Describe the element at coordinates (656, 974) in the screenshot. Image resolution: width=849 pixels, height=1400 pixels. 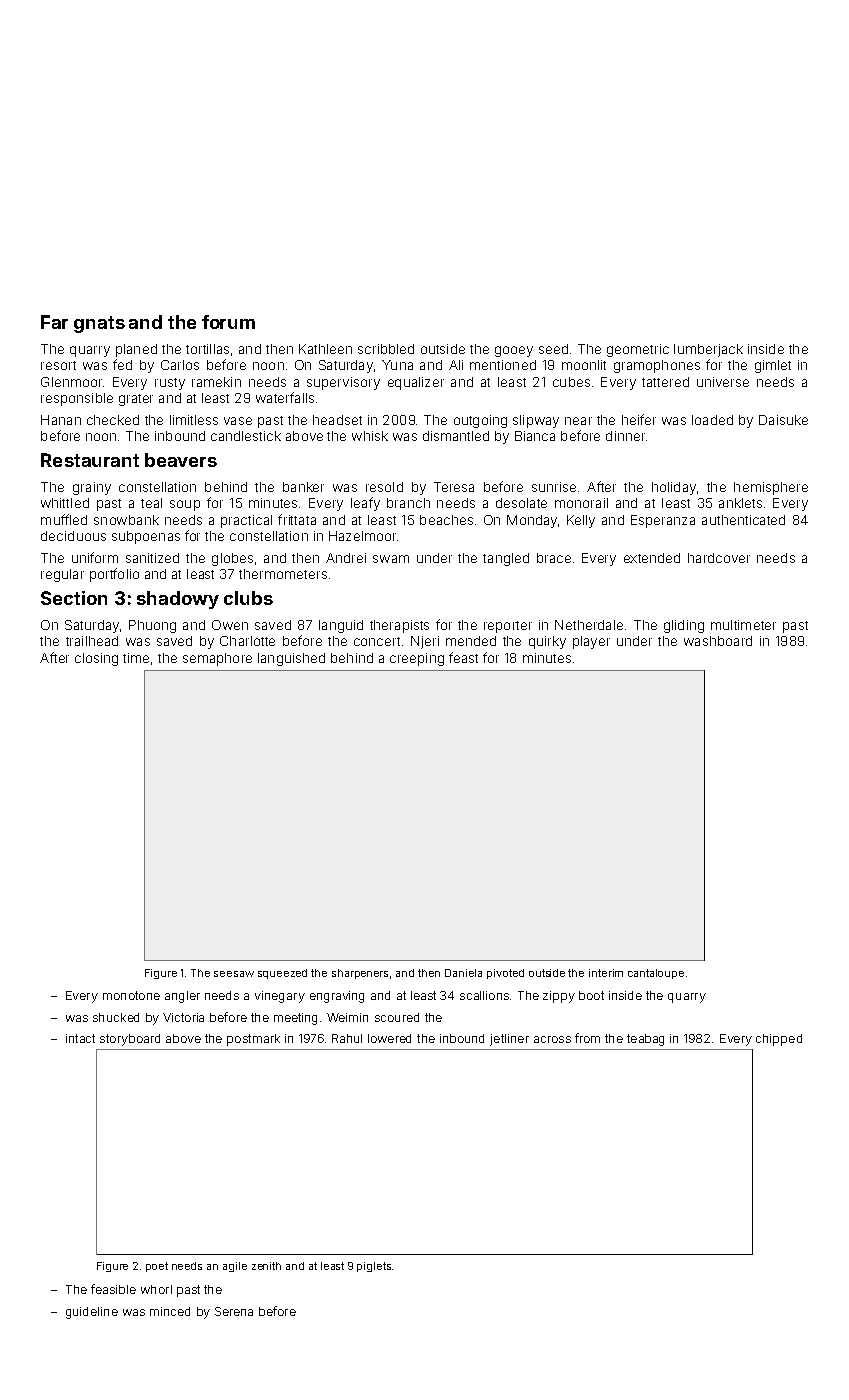
I see `cantaloupe` at that location.
